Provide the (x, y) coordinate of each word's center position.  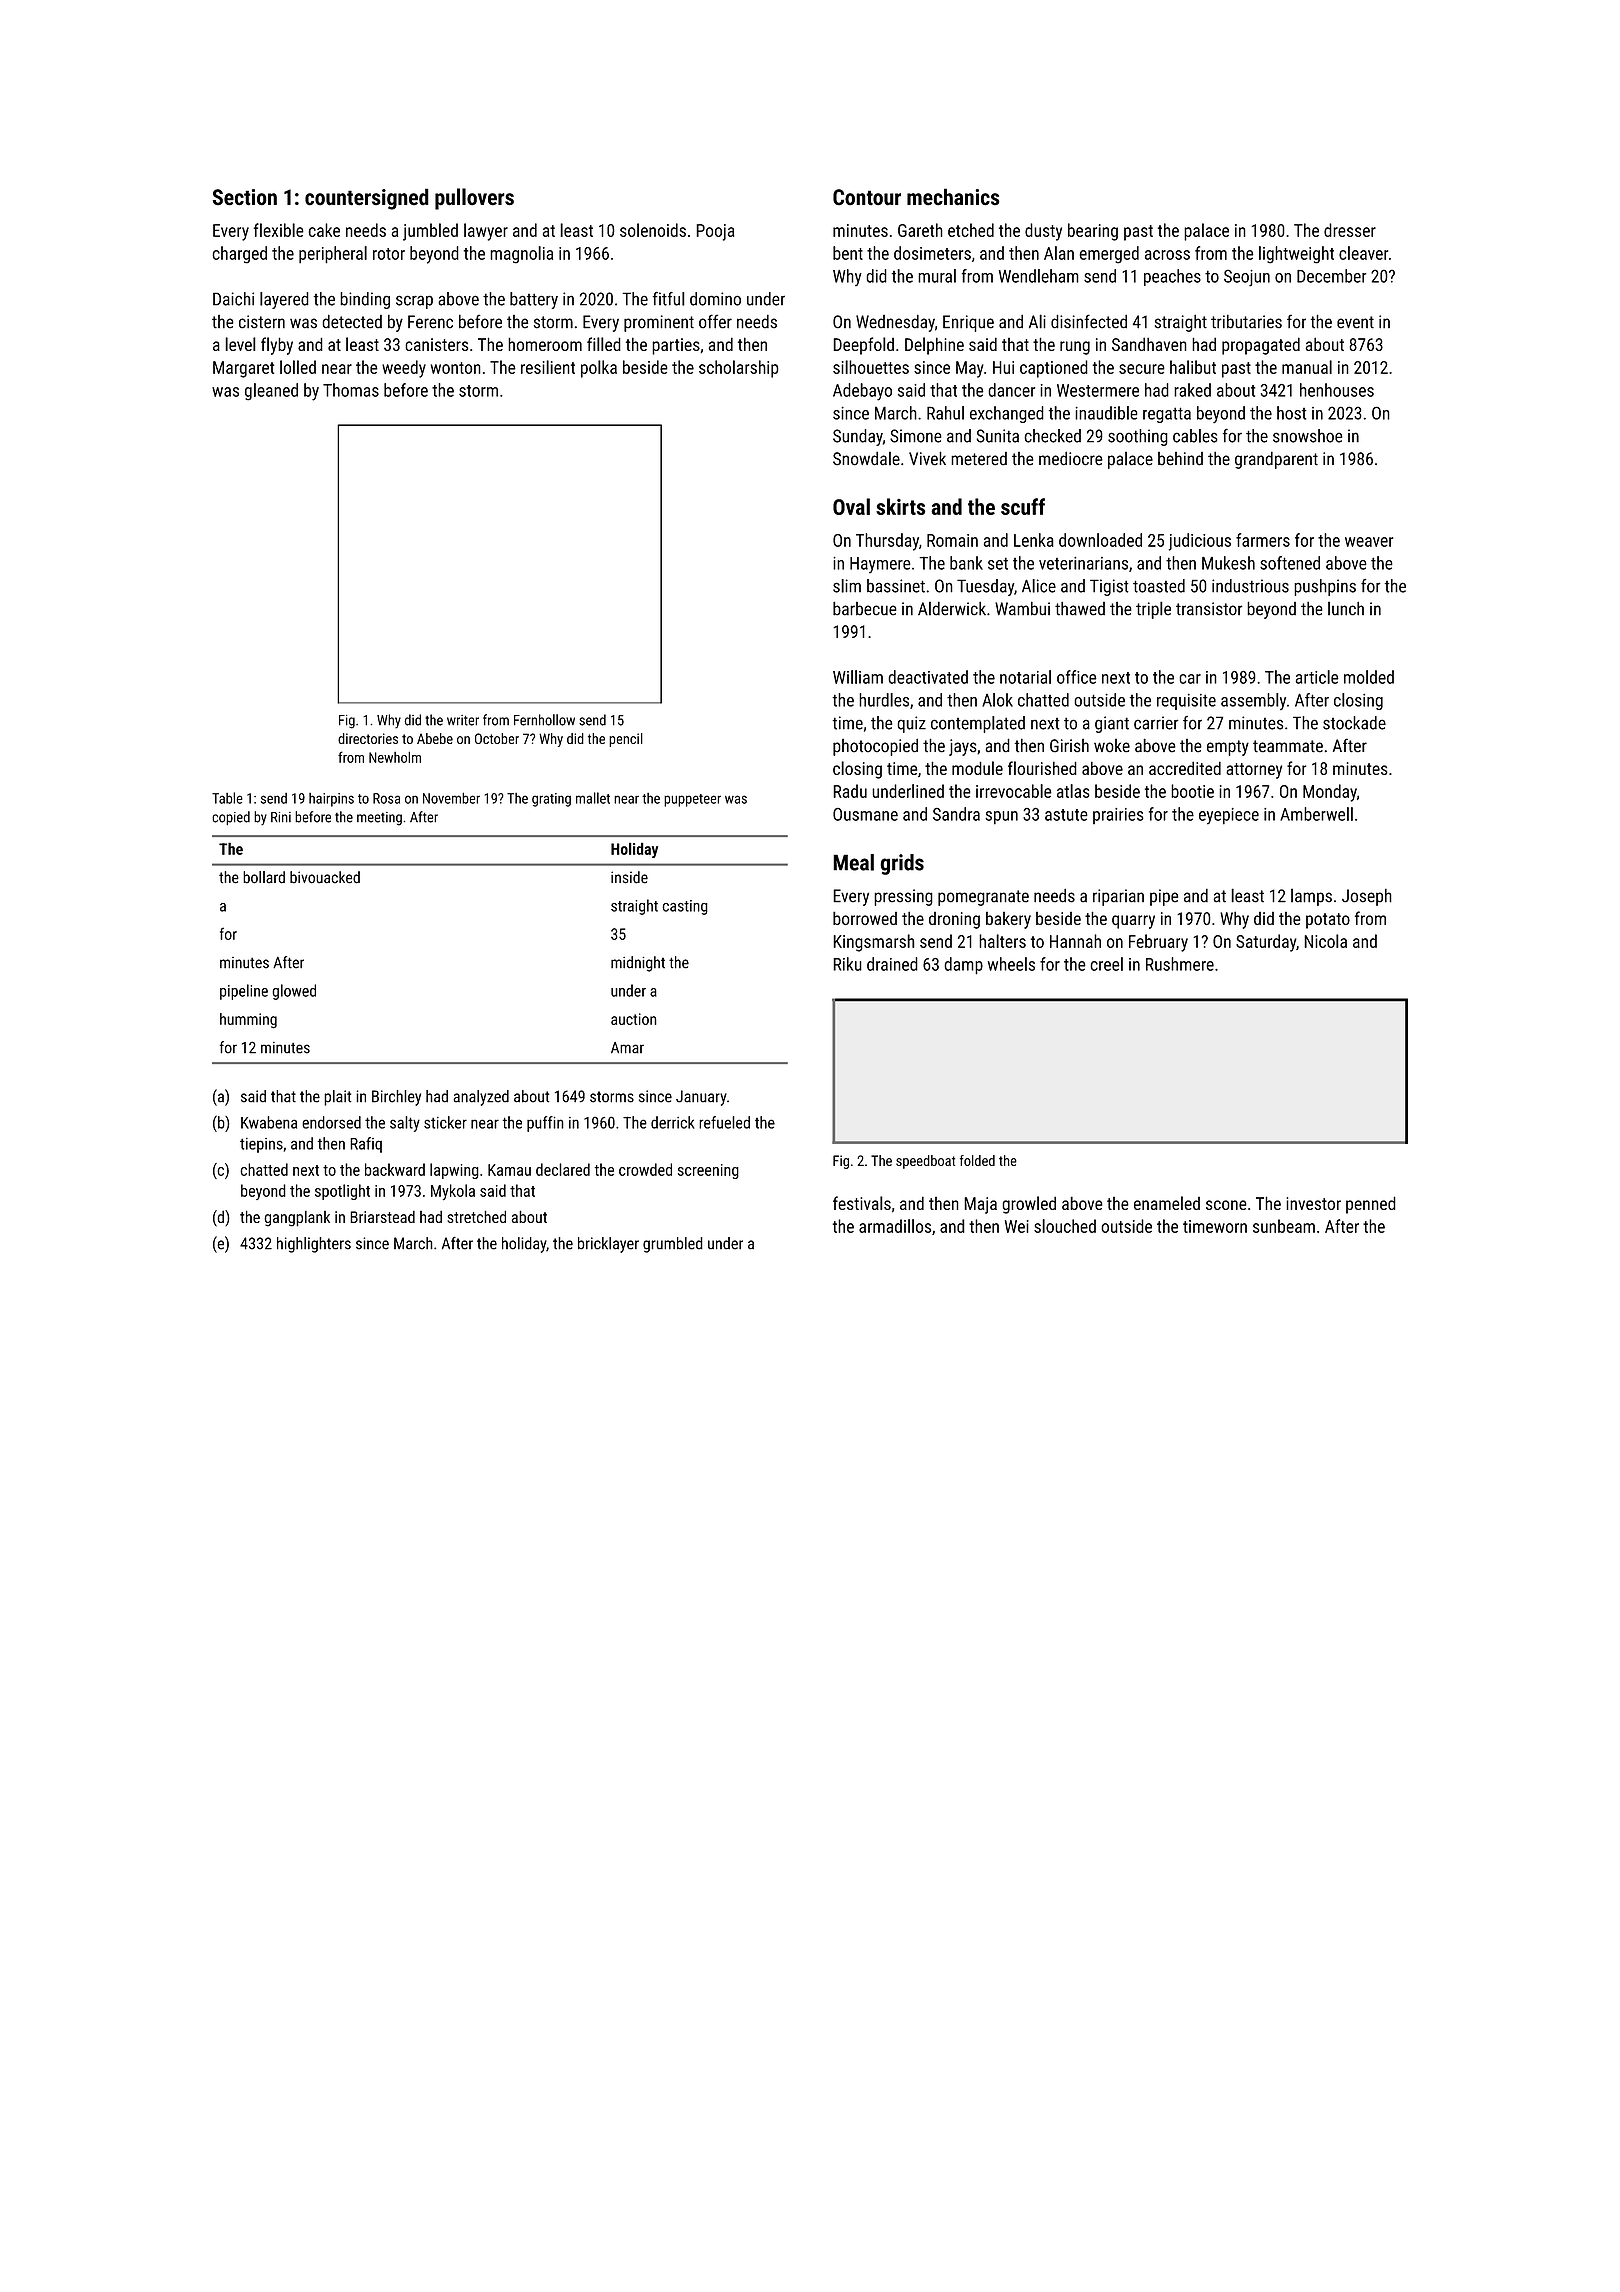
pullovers (474, 199)
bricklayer (608, 1245)
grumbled (673, 1245)
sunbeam (1284, 1226)
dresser (1350, 230)
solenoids (653, 230)
